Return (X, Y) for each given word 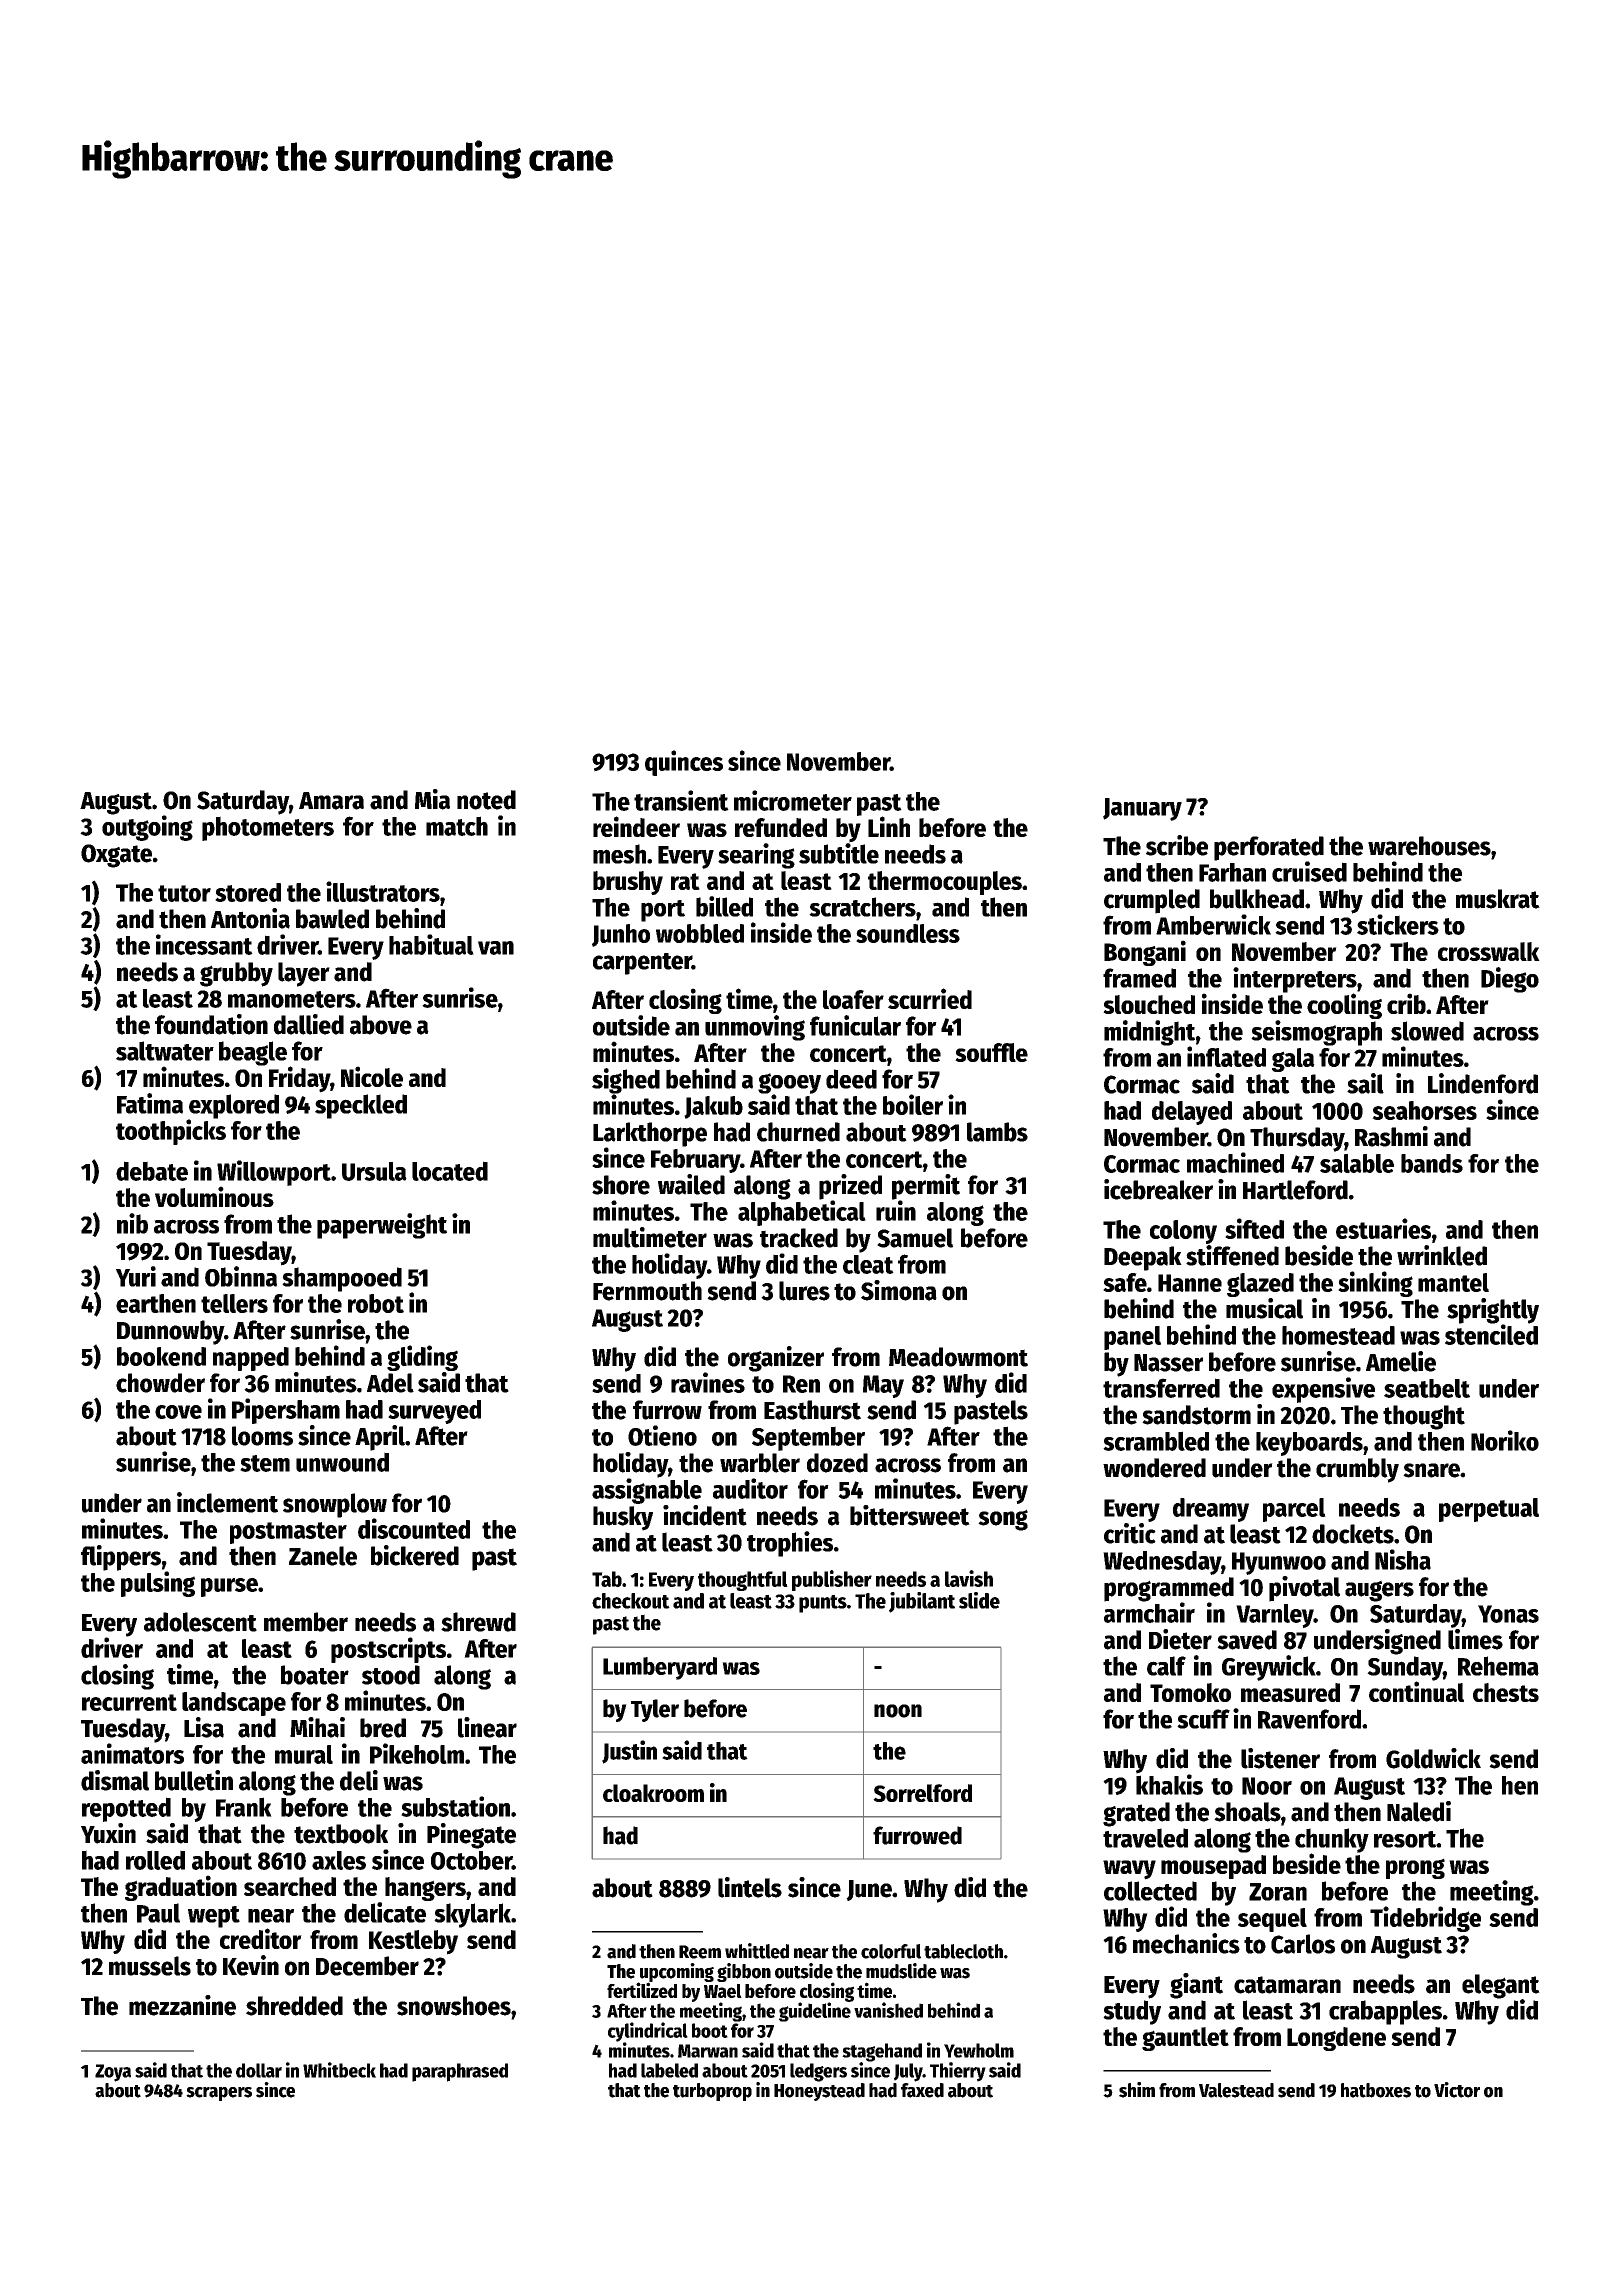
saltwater (165, 1051)
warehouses (1429, 846)
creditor (261, 1938)
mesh (619, 854)
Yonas (1508, 1614)
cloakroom (653, 1793)
